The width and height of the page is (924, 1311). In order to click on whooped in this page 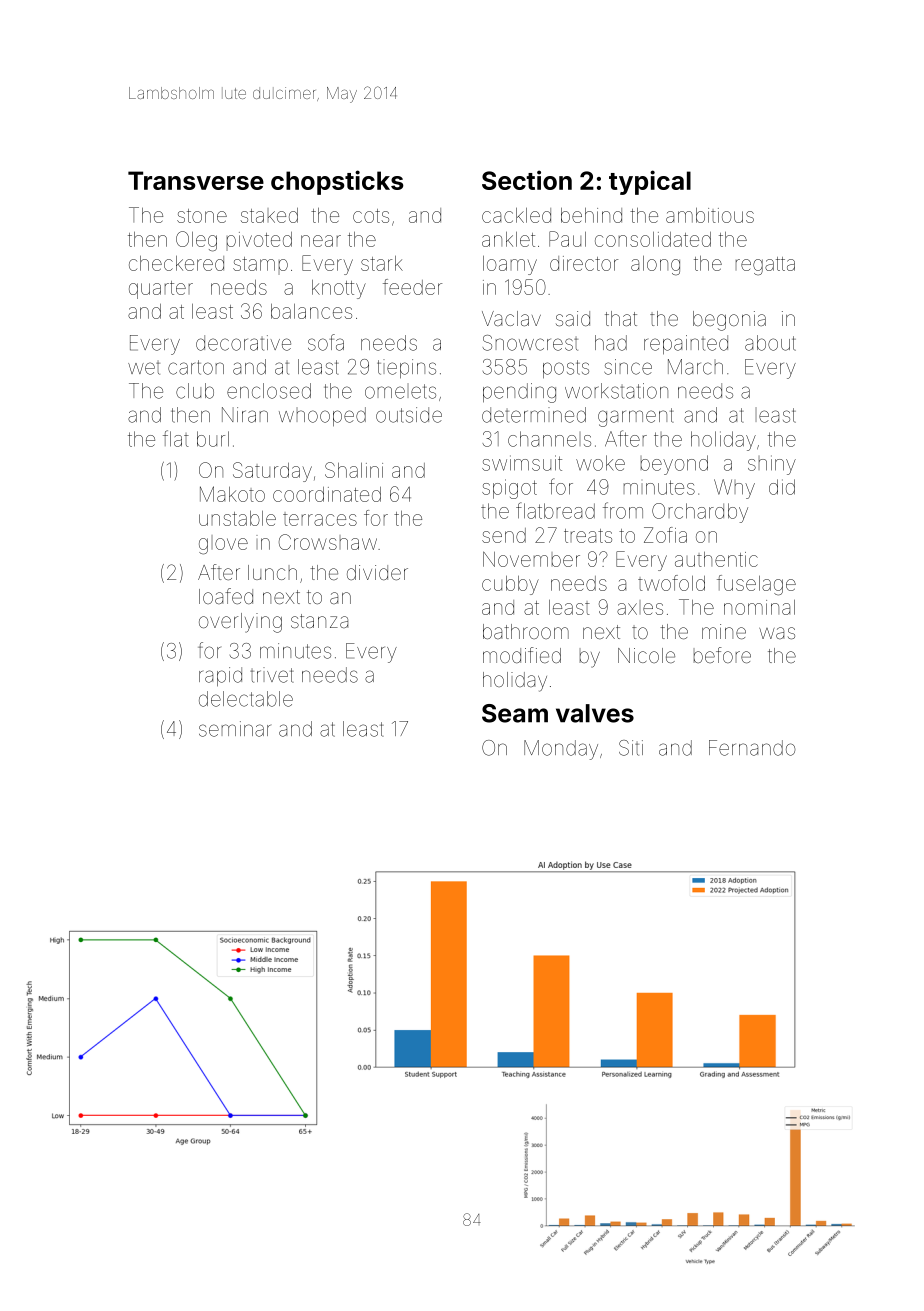, I will do `click(322, 417)`.
